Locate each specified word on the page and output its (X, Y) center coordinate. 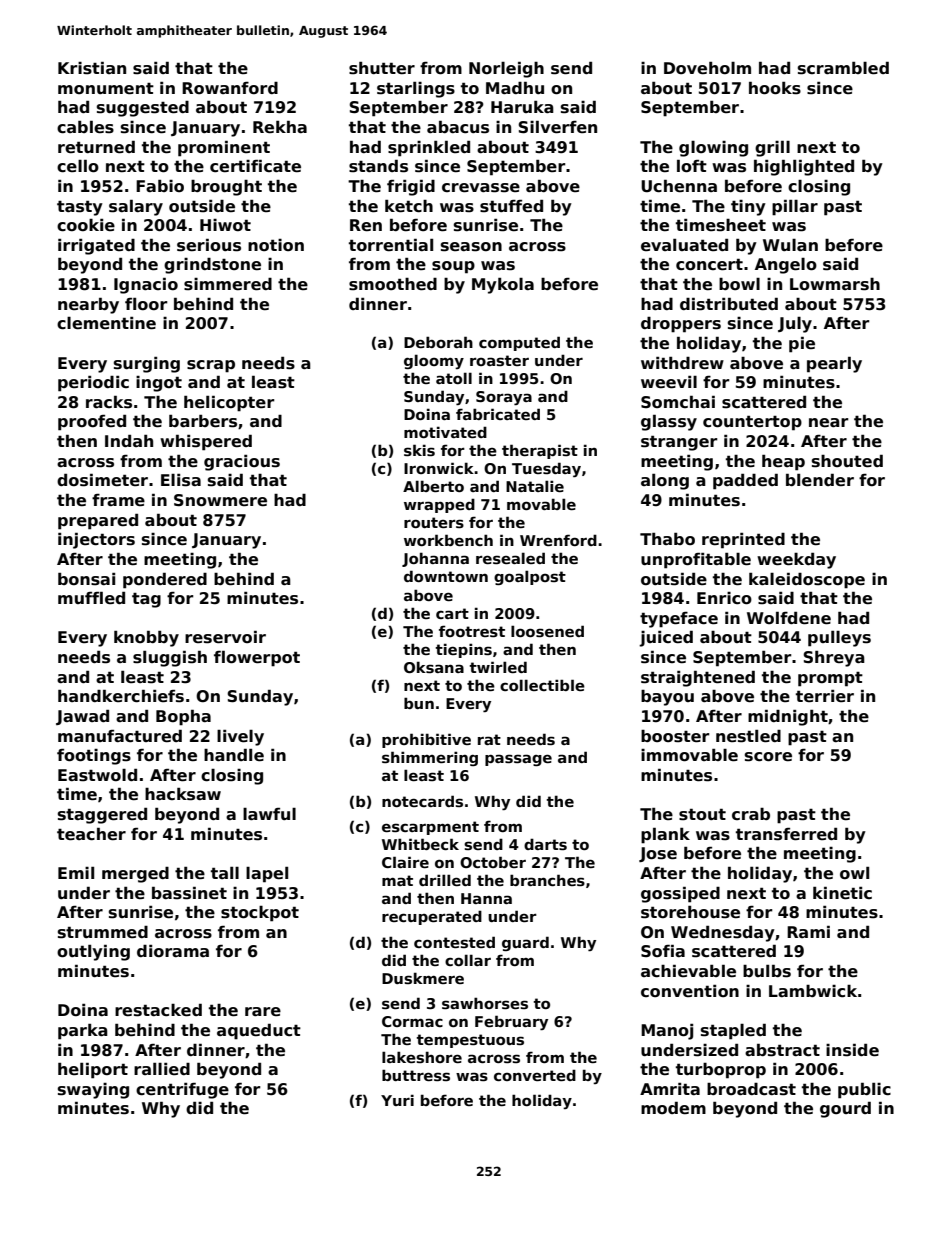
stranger (679, 443)
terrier (825, 696)
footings (94, 757)
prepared (98, 521)
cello (78, 166)
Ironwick (439, 468)
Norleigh (506, 69)
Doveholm (707, 68)
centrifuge (182, 1091)
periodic (93, 384)
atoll (454, 378)
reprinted (743, 541)
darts (545, 844)
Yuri (397, 1100)
